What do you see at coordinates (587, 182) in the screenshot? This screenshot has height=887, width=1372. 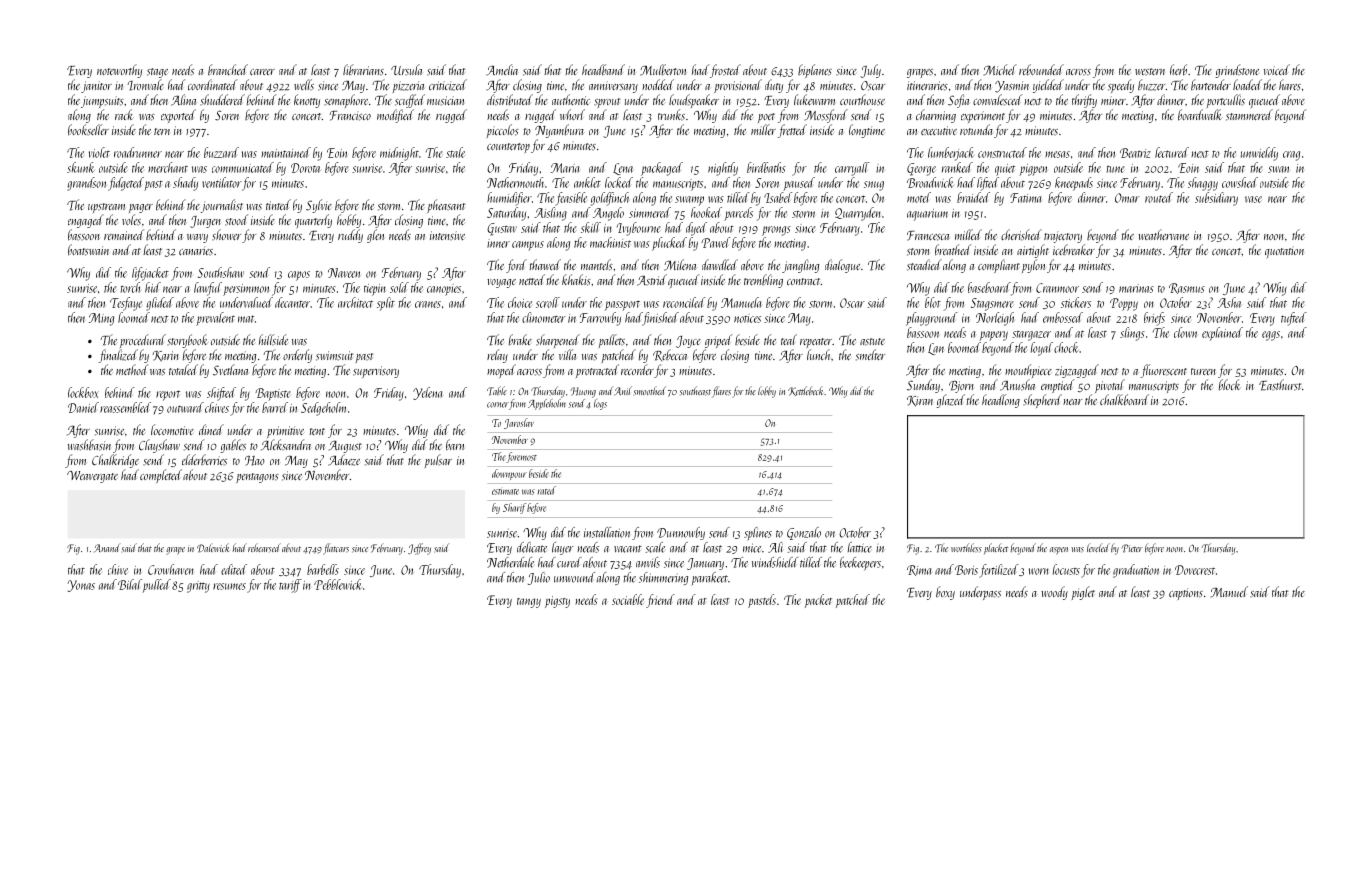 I see `anklet` at bounding box center [587, 182].
